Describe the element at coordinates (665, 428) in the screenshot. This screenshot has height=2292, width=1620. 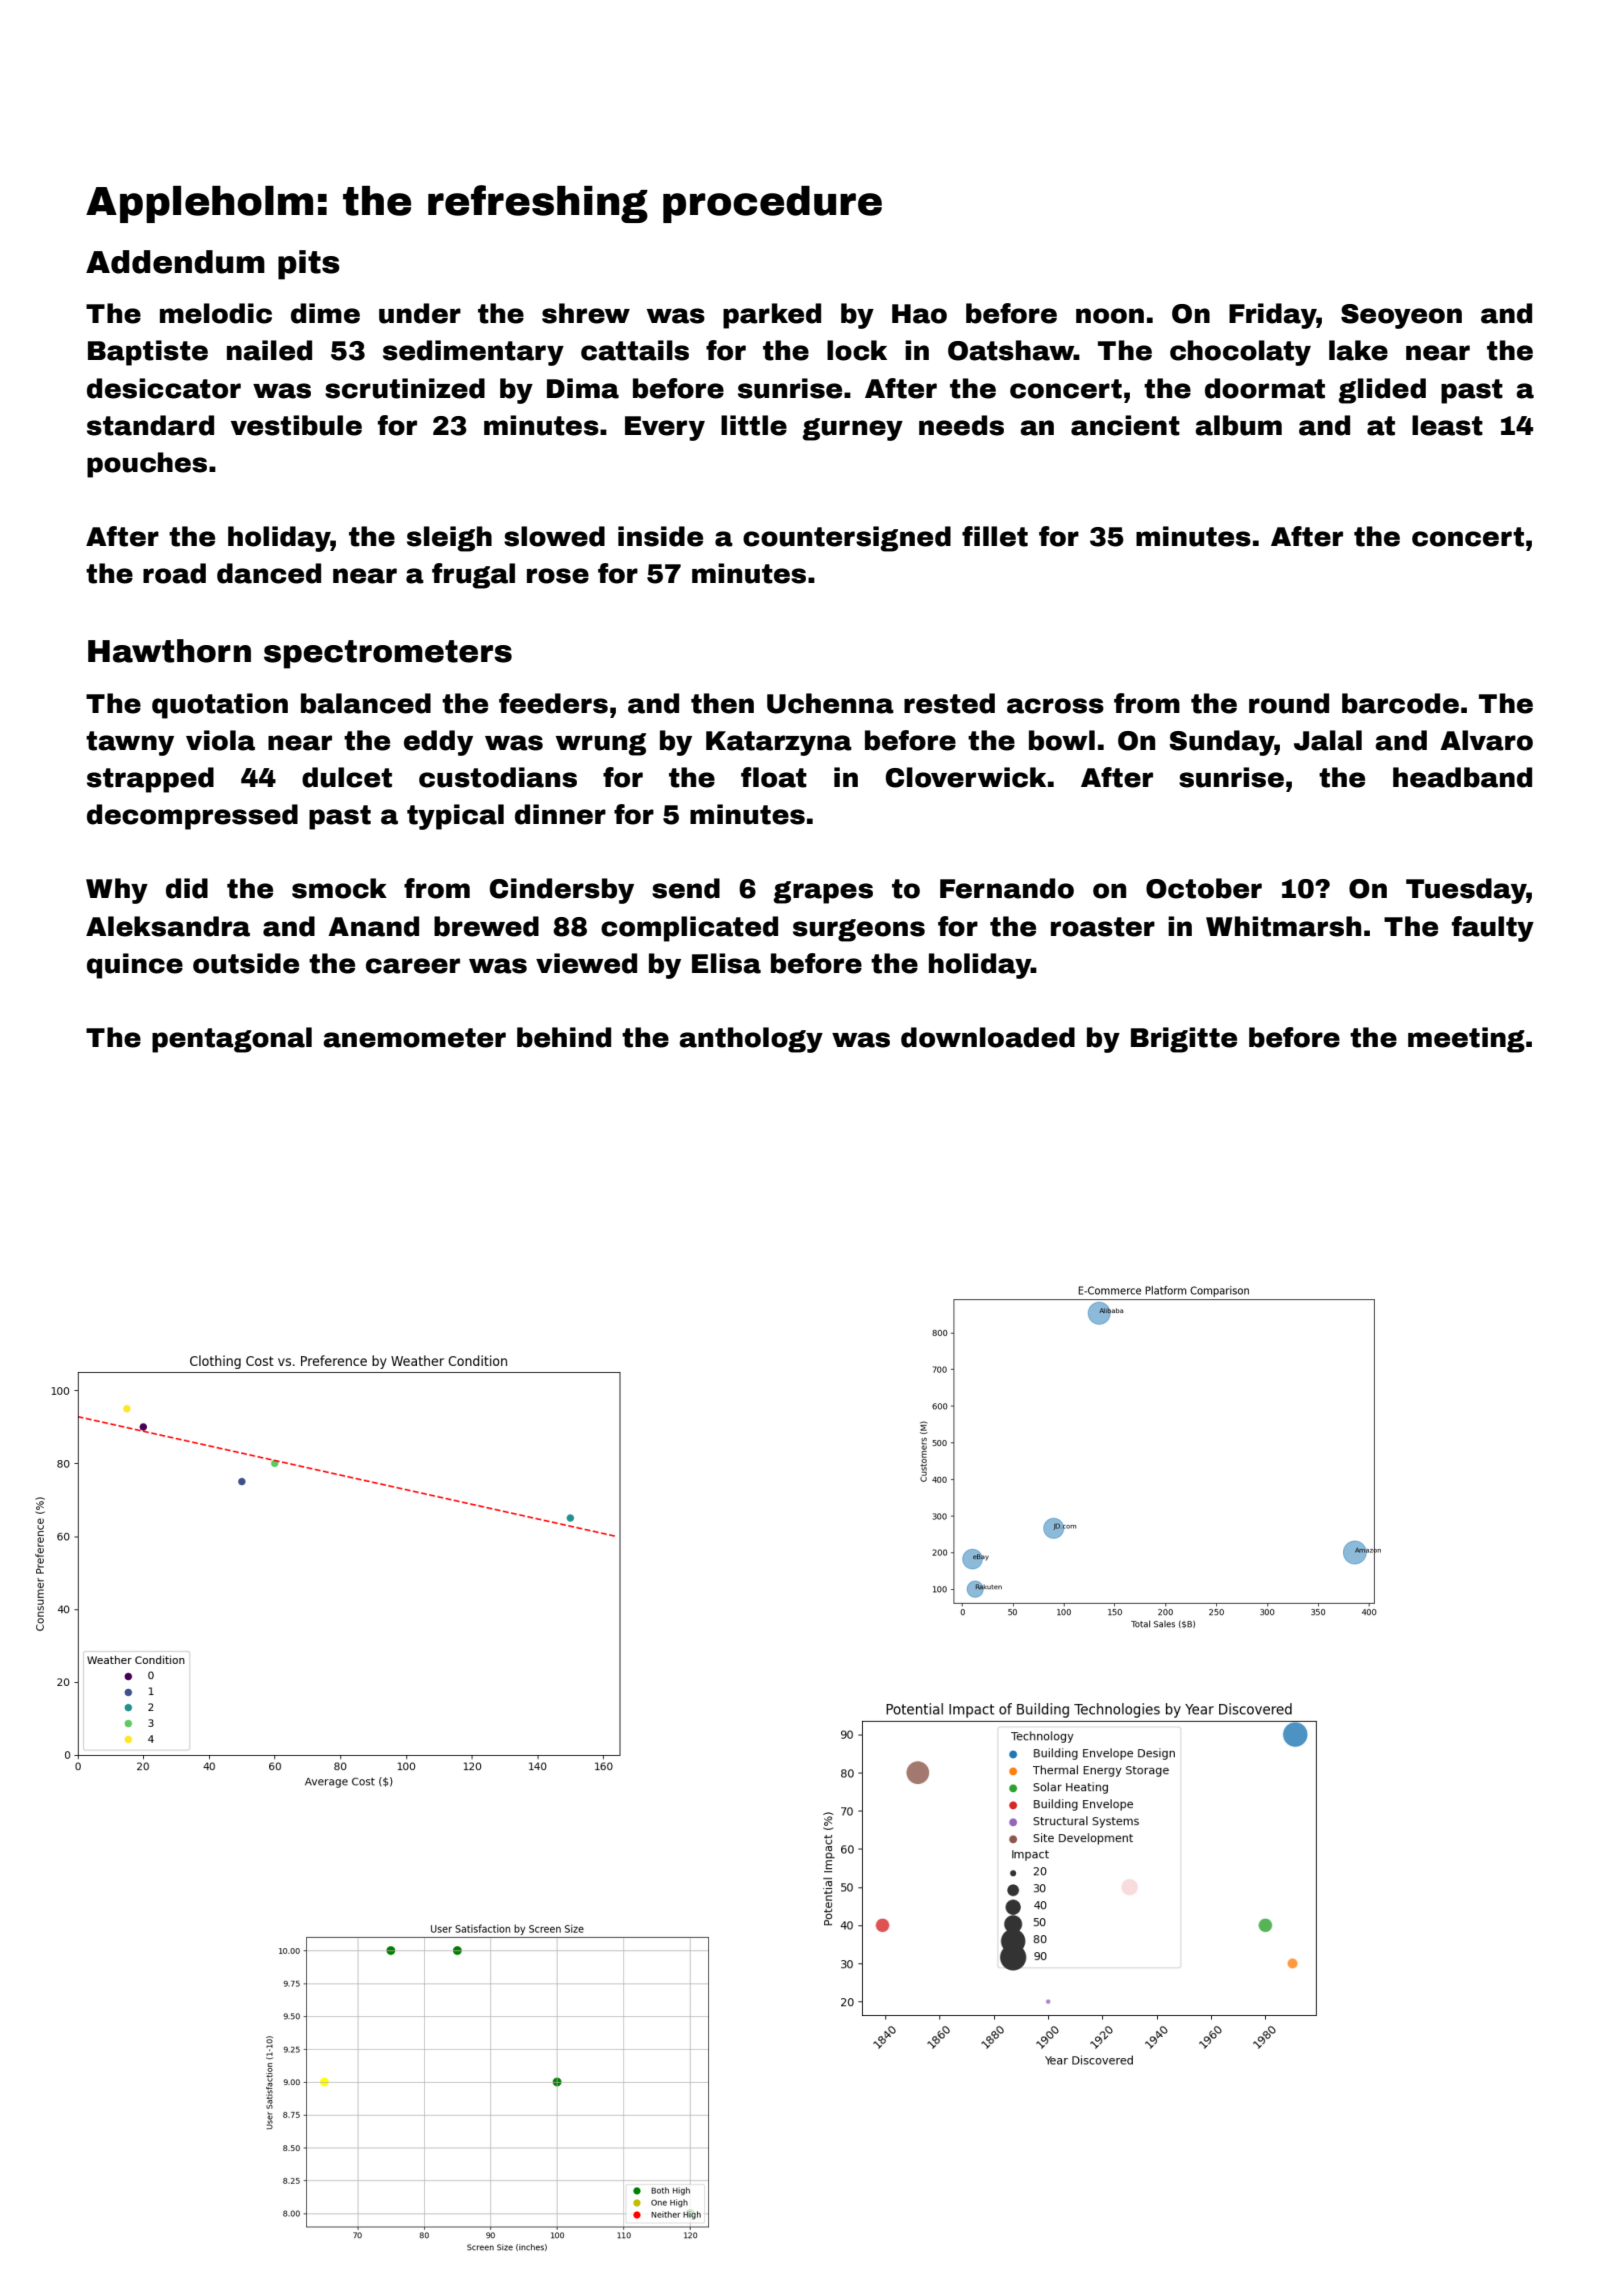
I see `Every` at that location.
